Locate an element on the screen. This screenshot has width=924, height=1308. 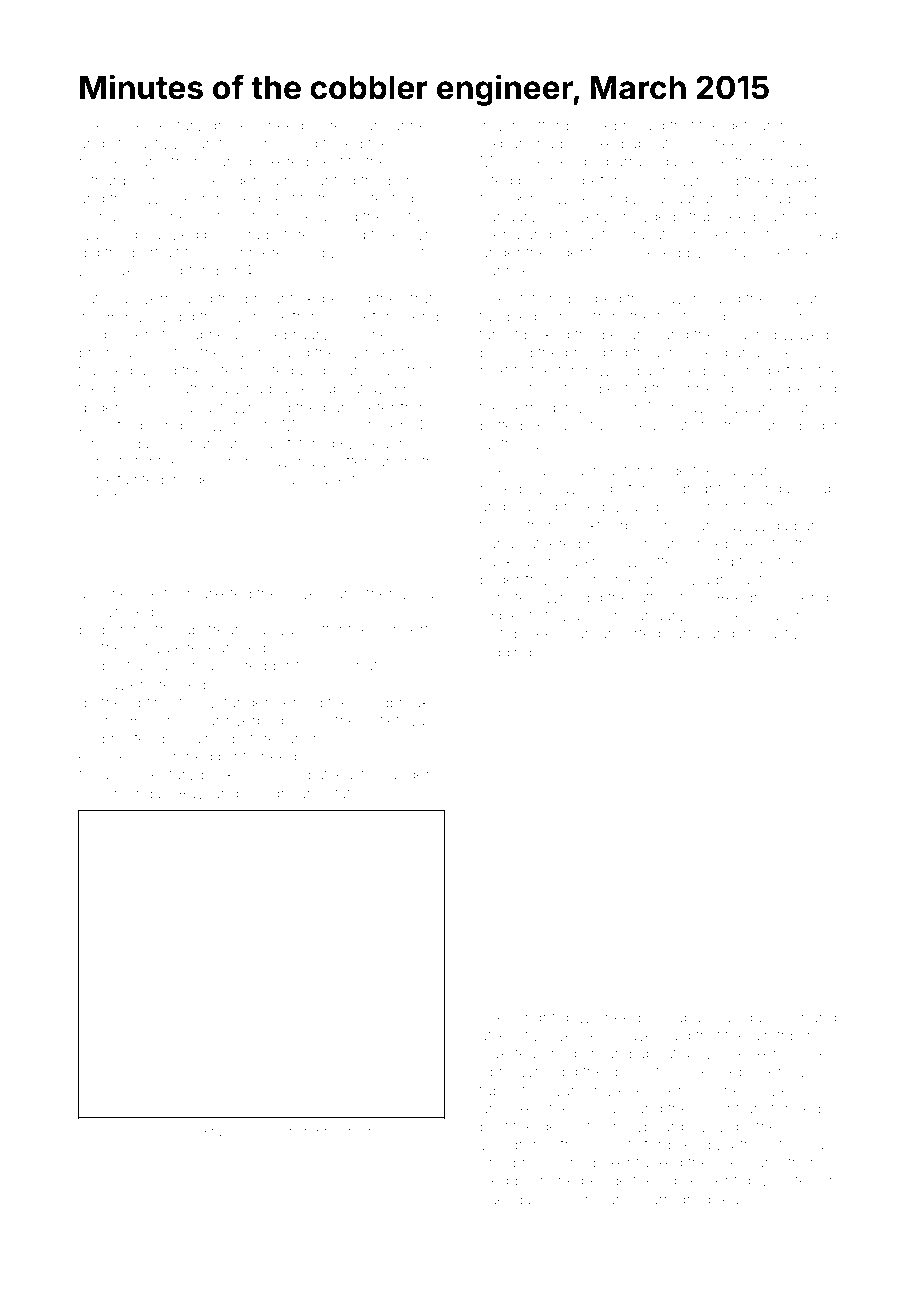
Fig is located at coordinates (161, 1133).
